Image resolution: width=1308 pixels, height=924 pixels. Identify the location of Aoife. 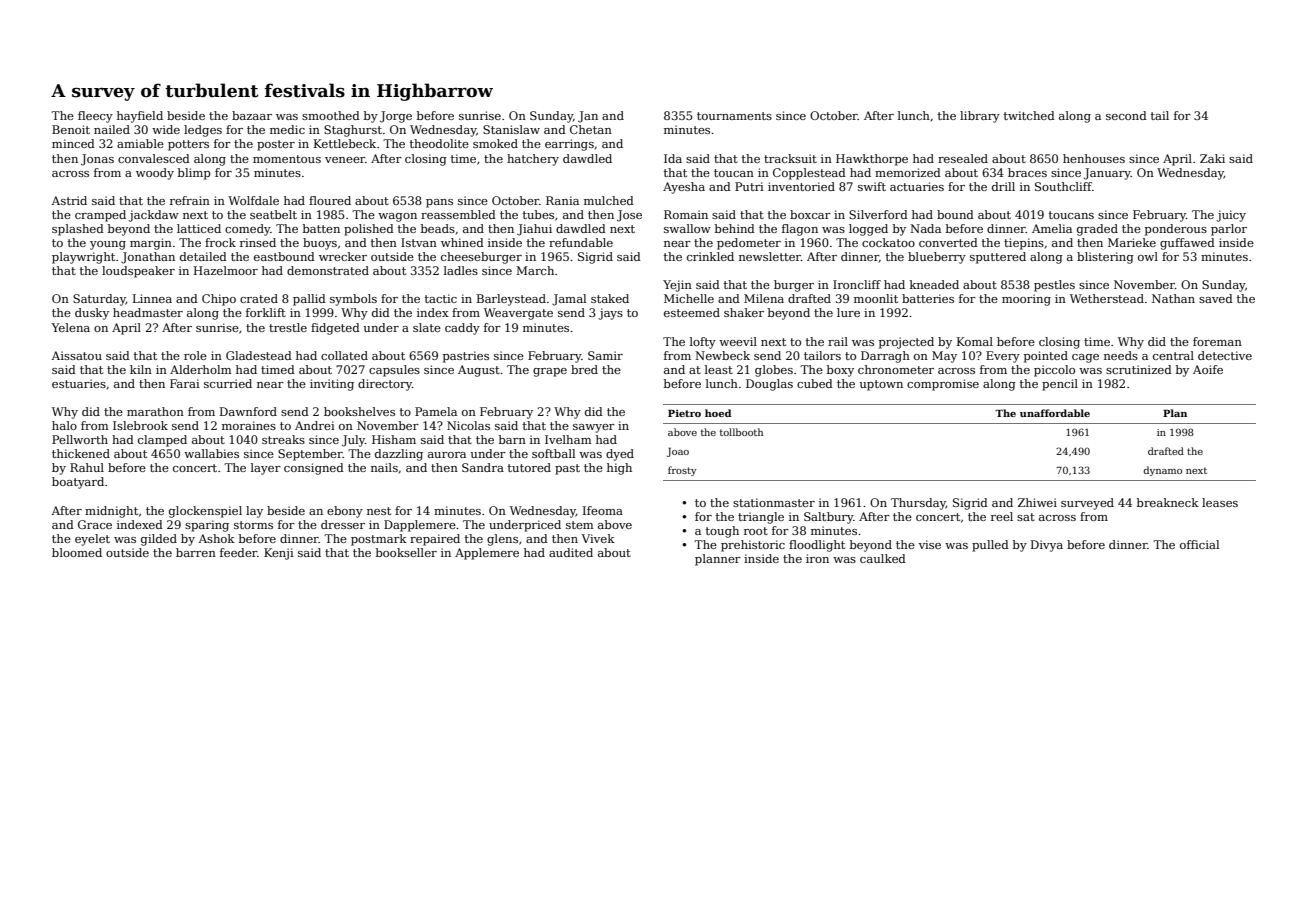
(1208, 369).
